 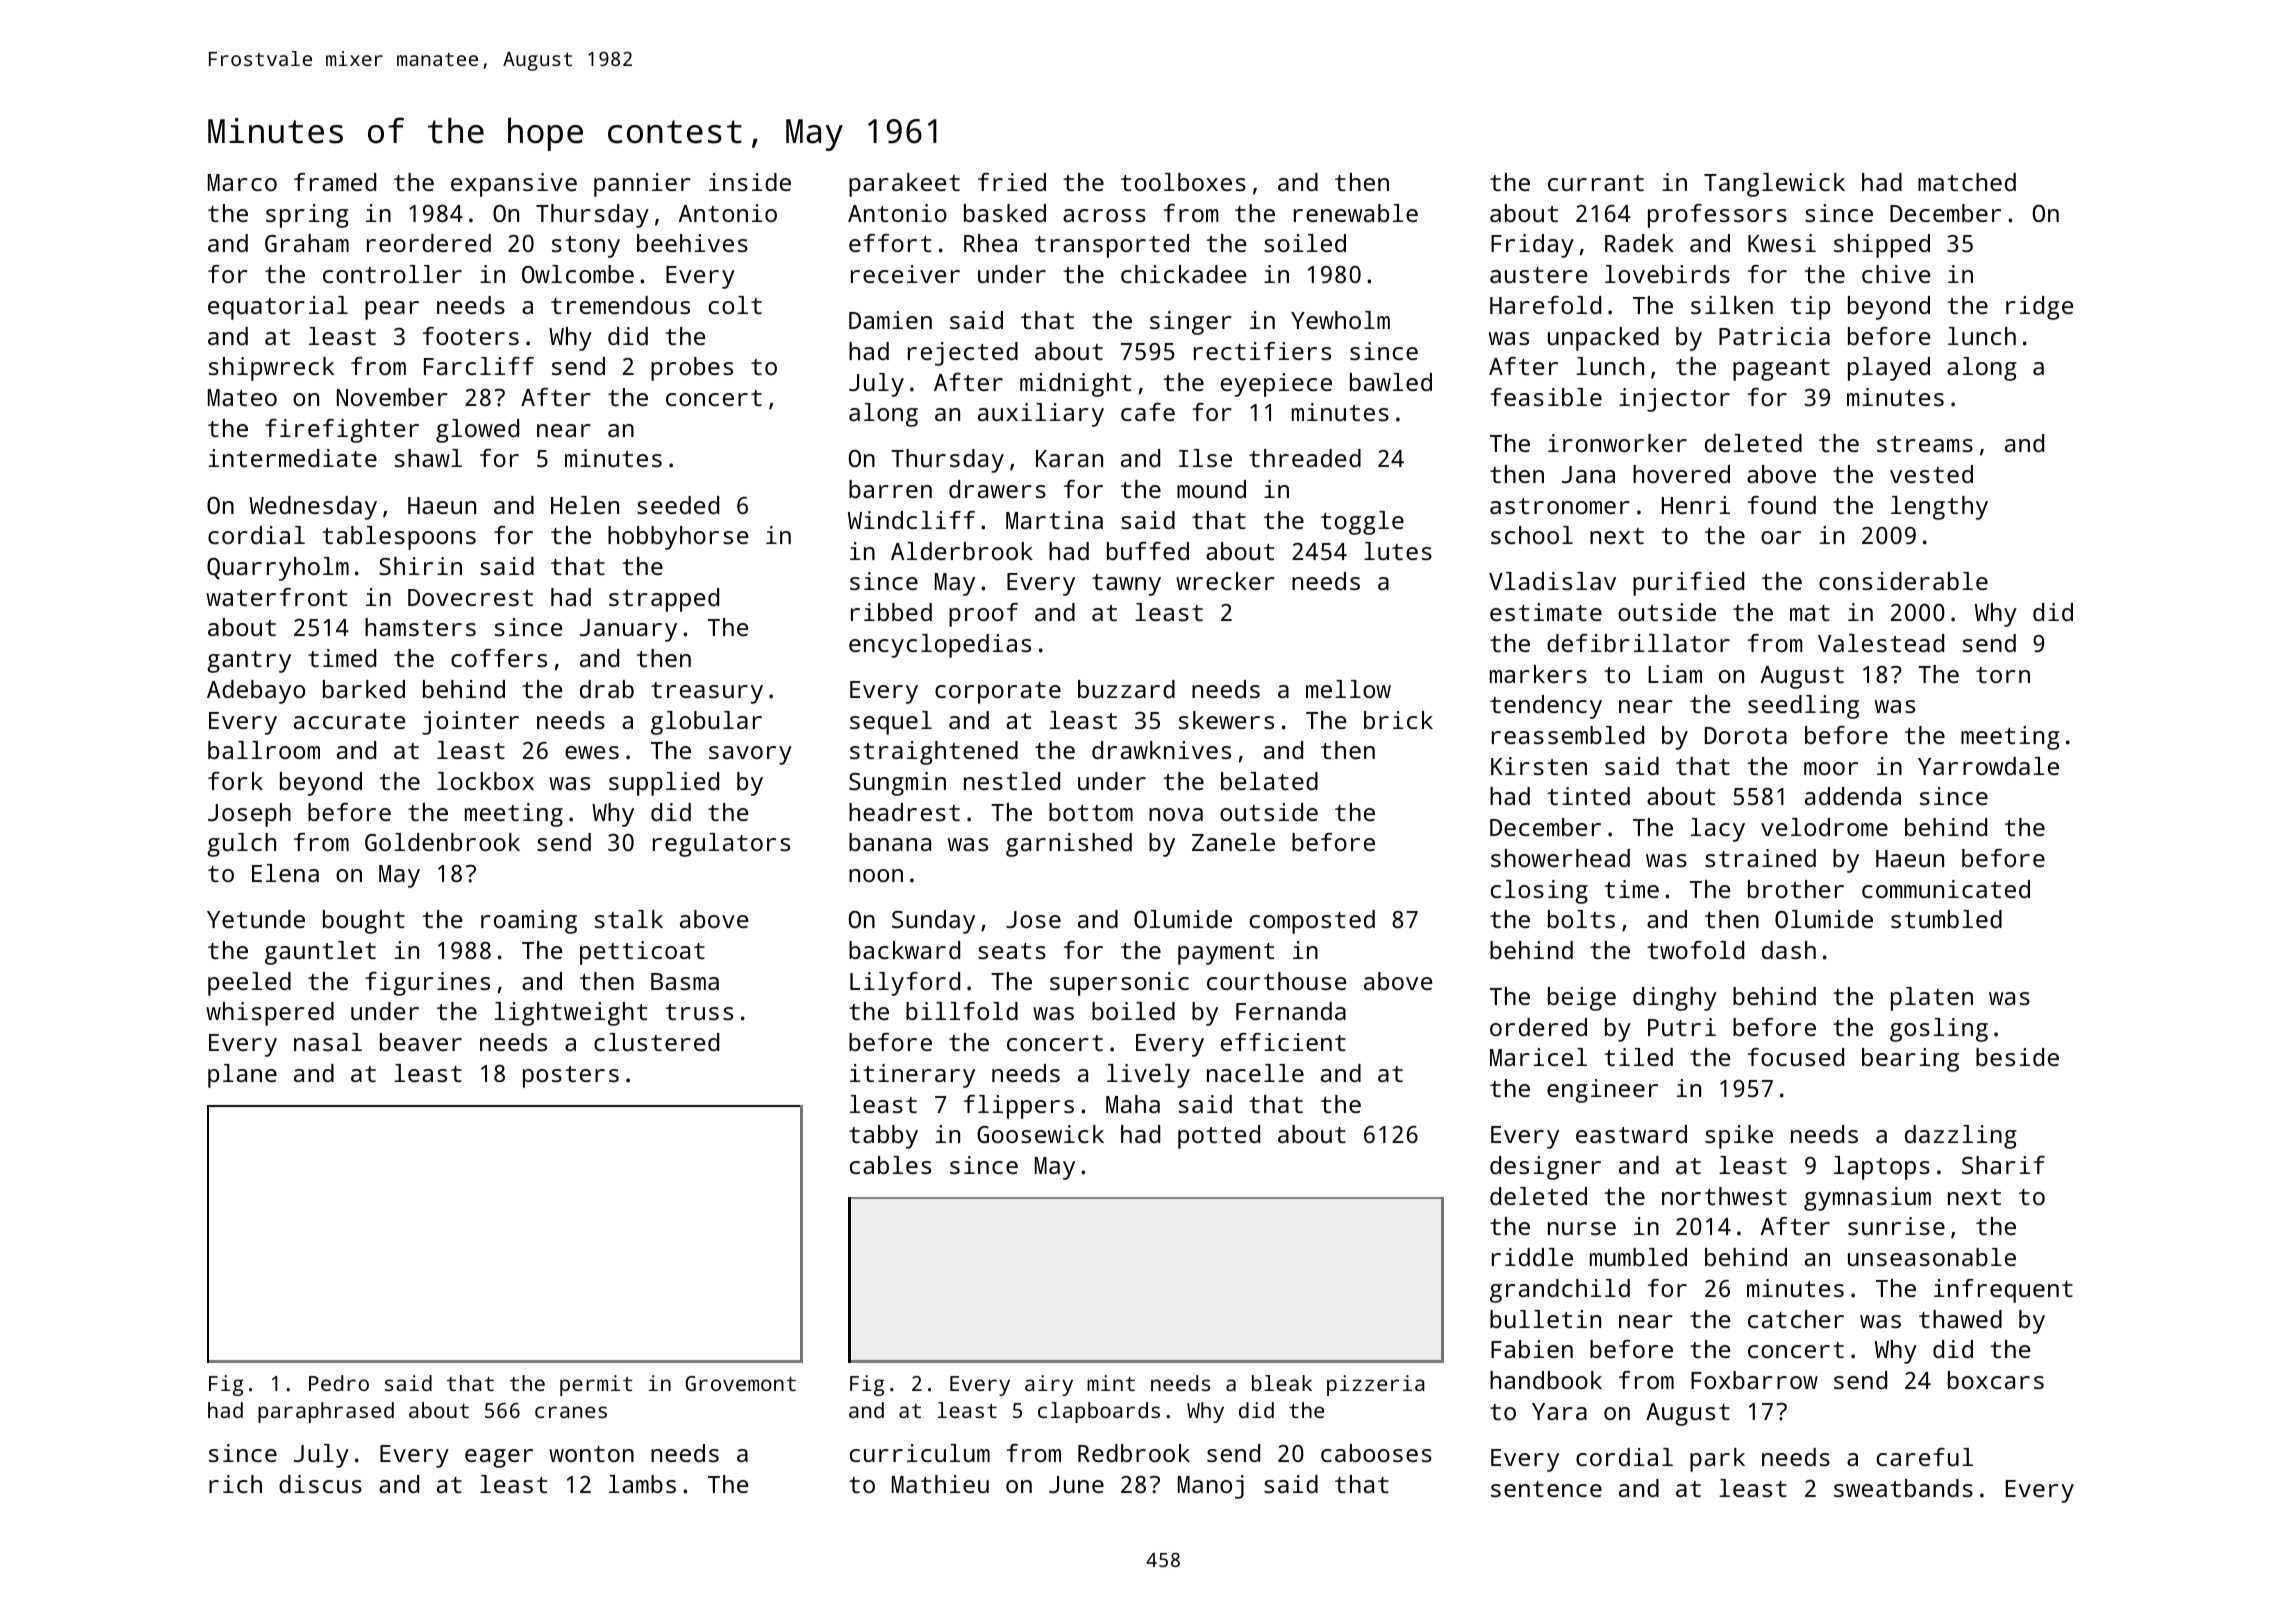 What do you see at coordinates (1946, 889) in the screenshot?
I see `communicated` at bounding box center [1946, 889].
